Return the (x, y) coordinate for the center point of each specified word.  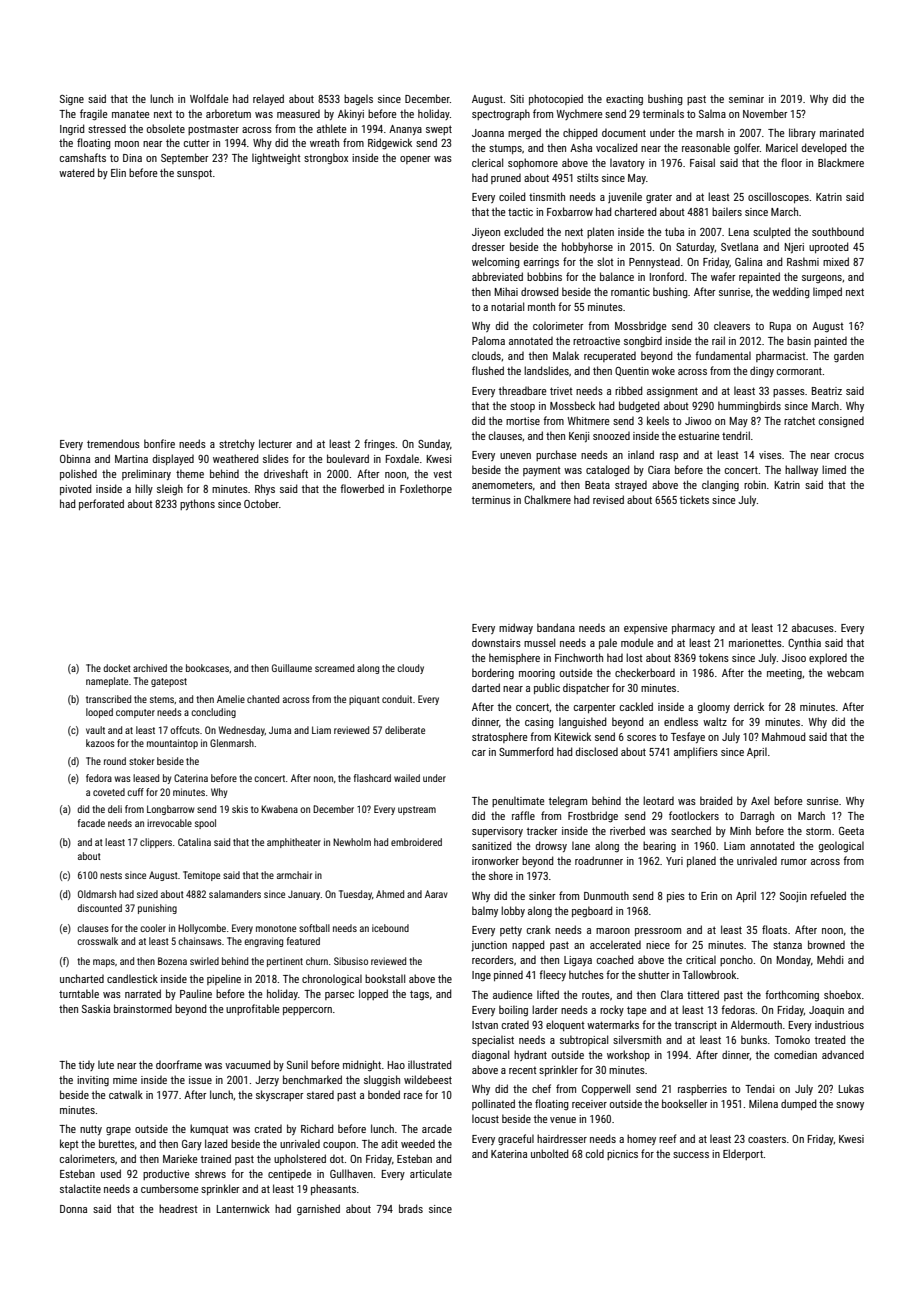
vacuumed (247, 1064)
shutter (653, 974)
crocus (849, 456)
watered (76, 172)
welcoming (496, 262)
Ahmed (390, 894)
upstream (417, 810)
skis (240, 809)
